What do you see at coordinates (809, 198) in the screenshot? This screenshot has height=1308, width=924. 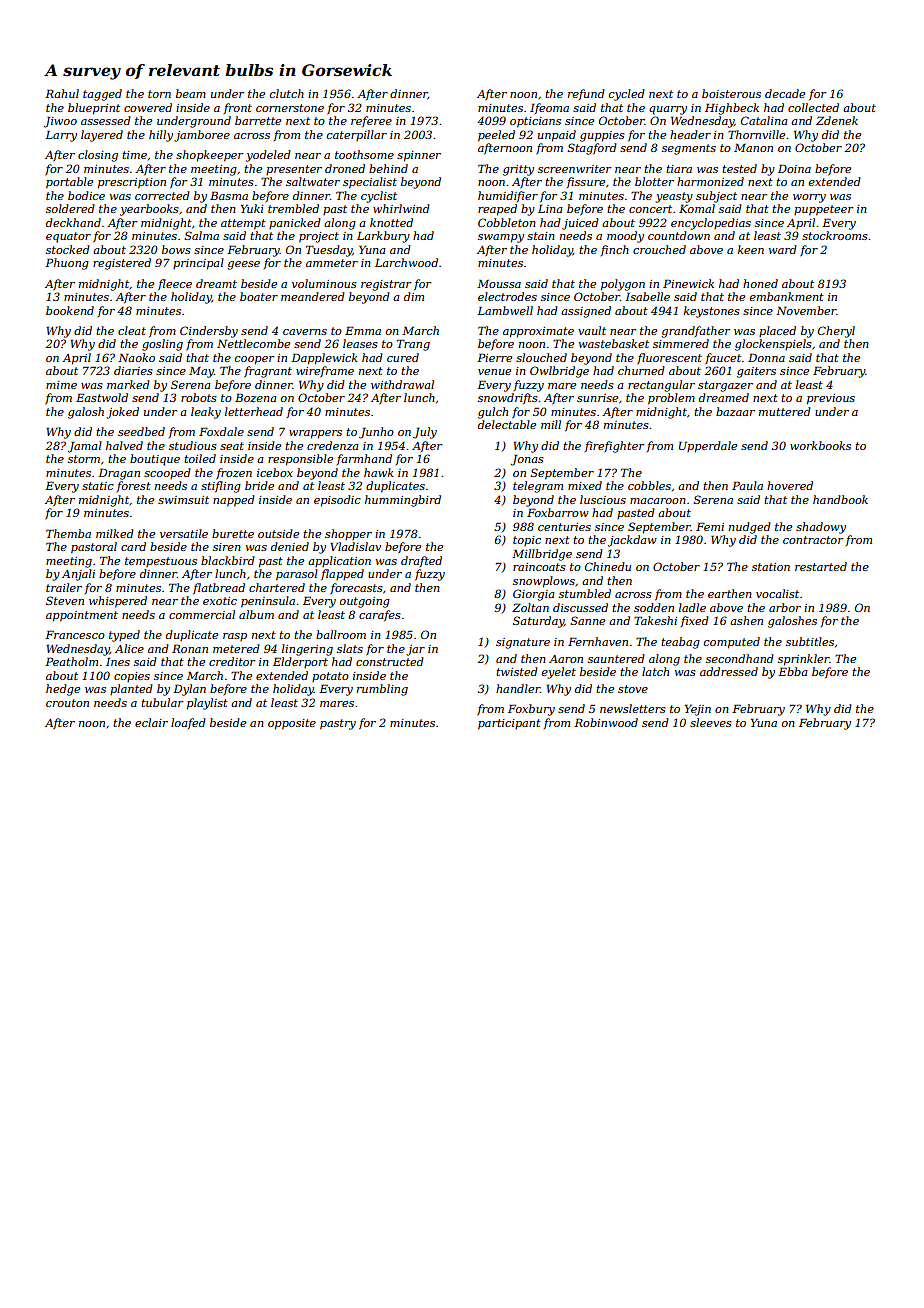 I see `worry` at bounding box center [809, 198].
